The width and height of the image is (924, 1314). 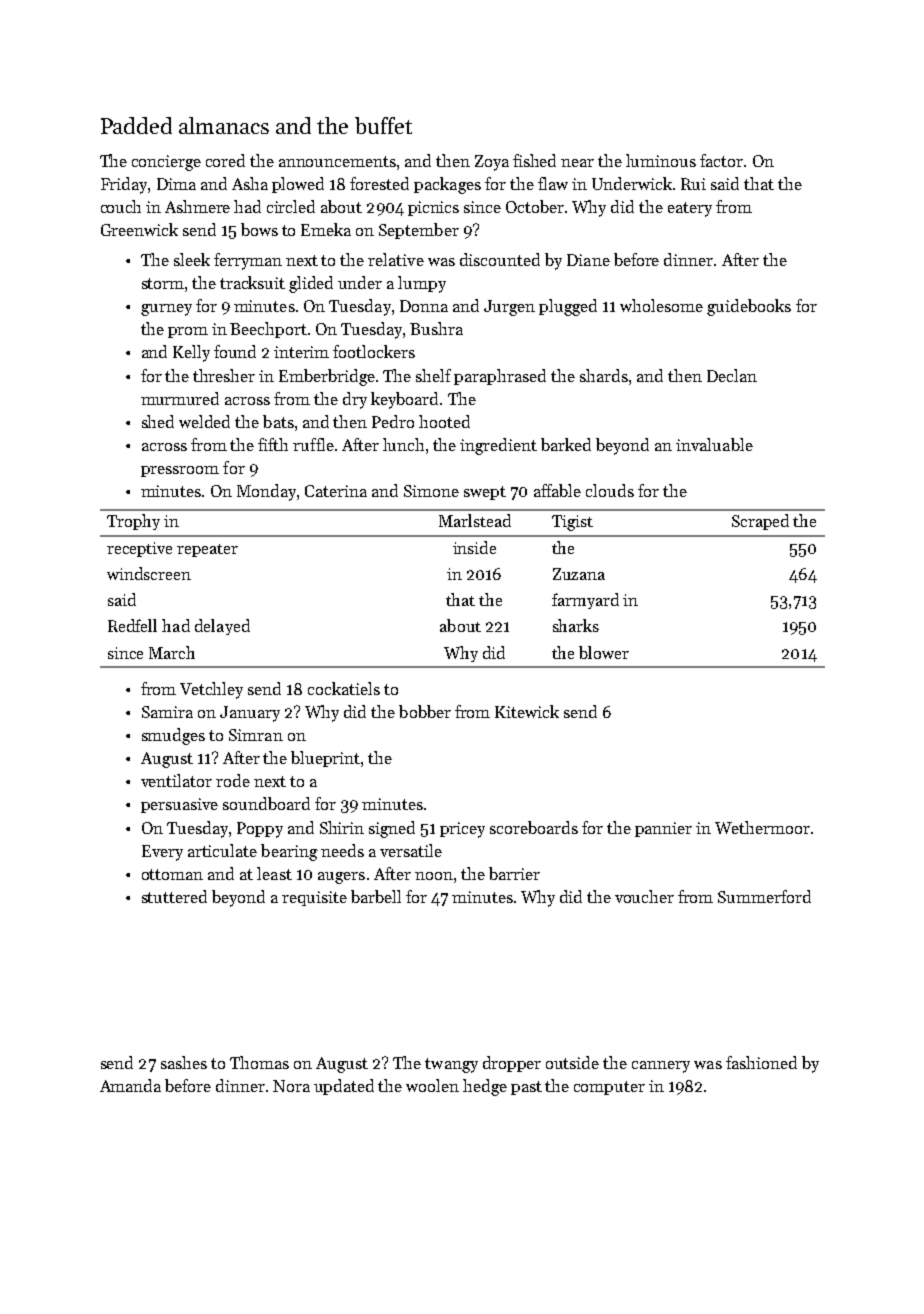 What do you see at coordinates (721, 160) in the image?
I see `factor` at bounding box center [721, 160].
